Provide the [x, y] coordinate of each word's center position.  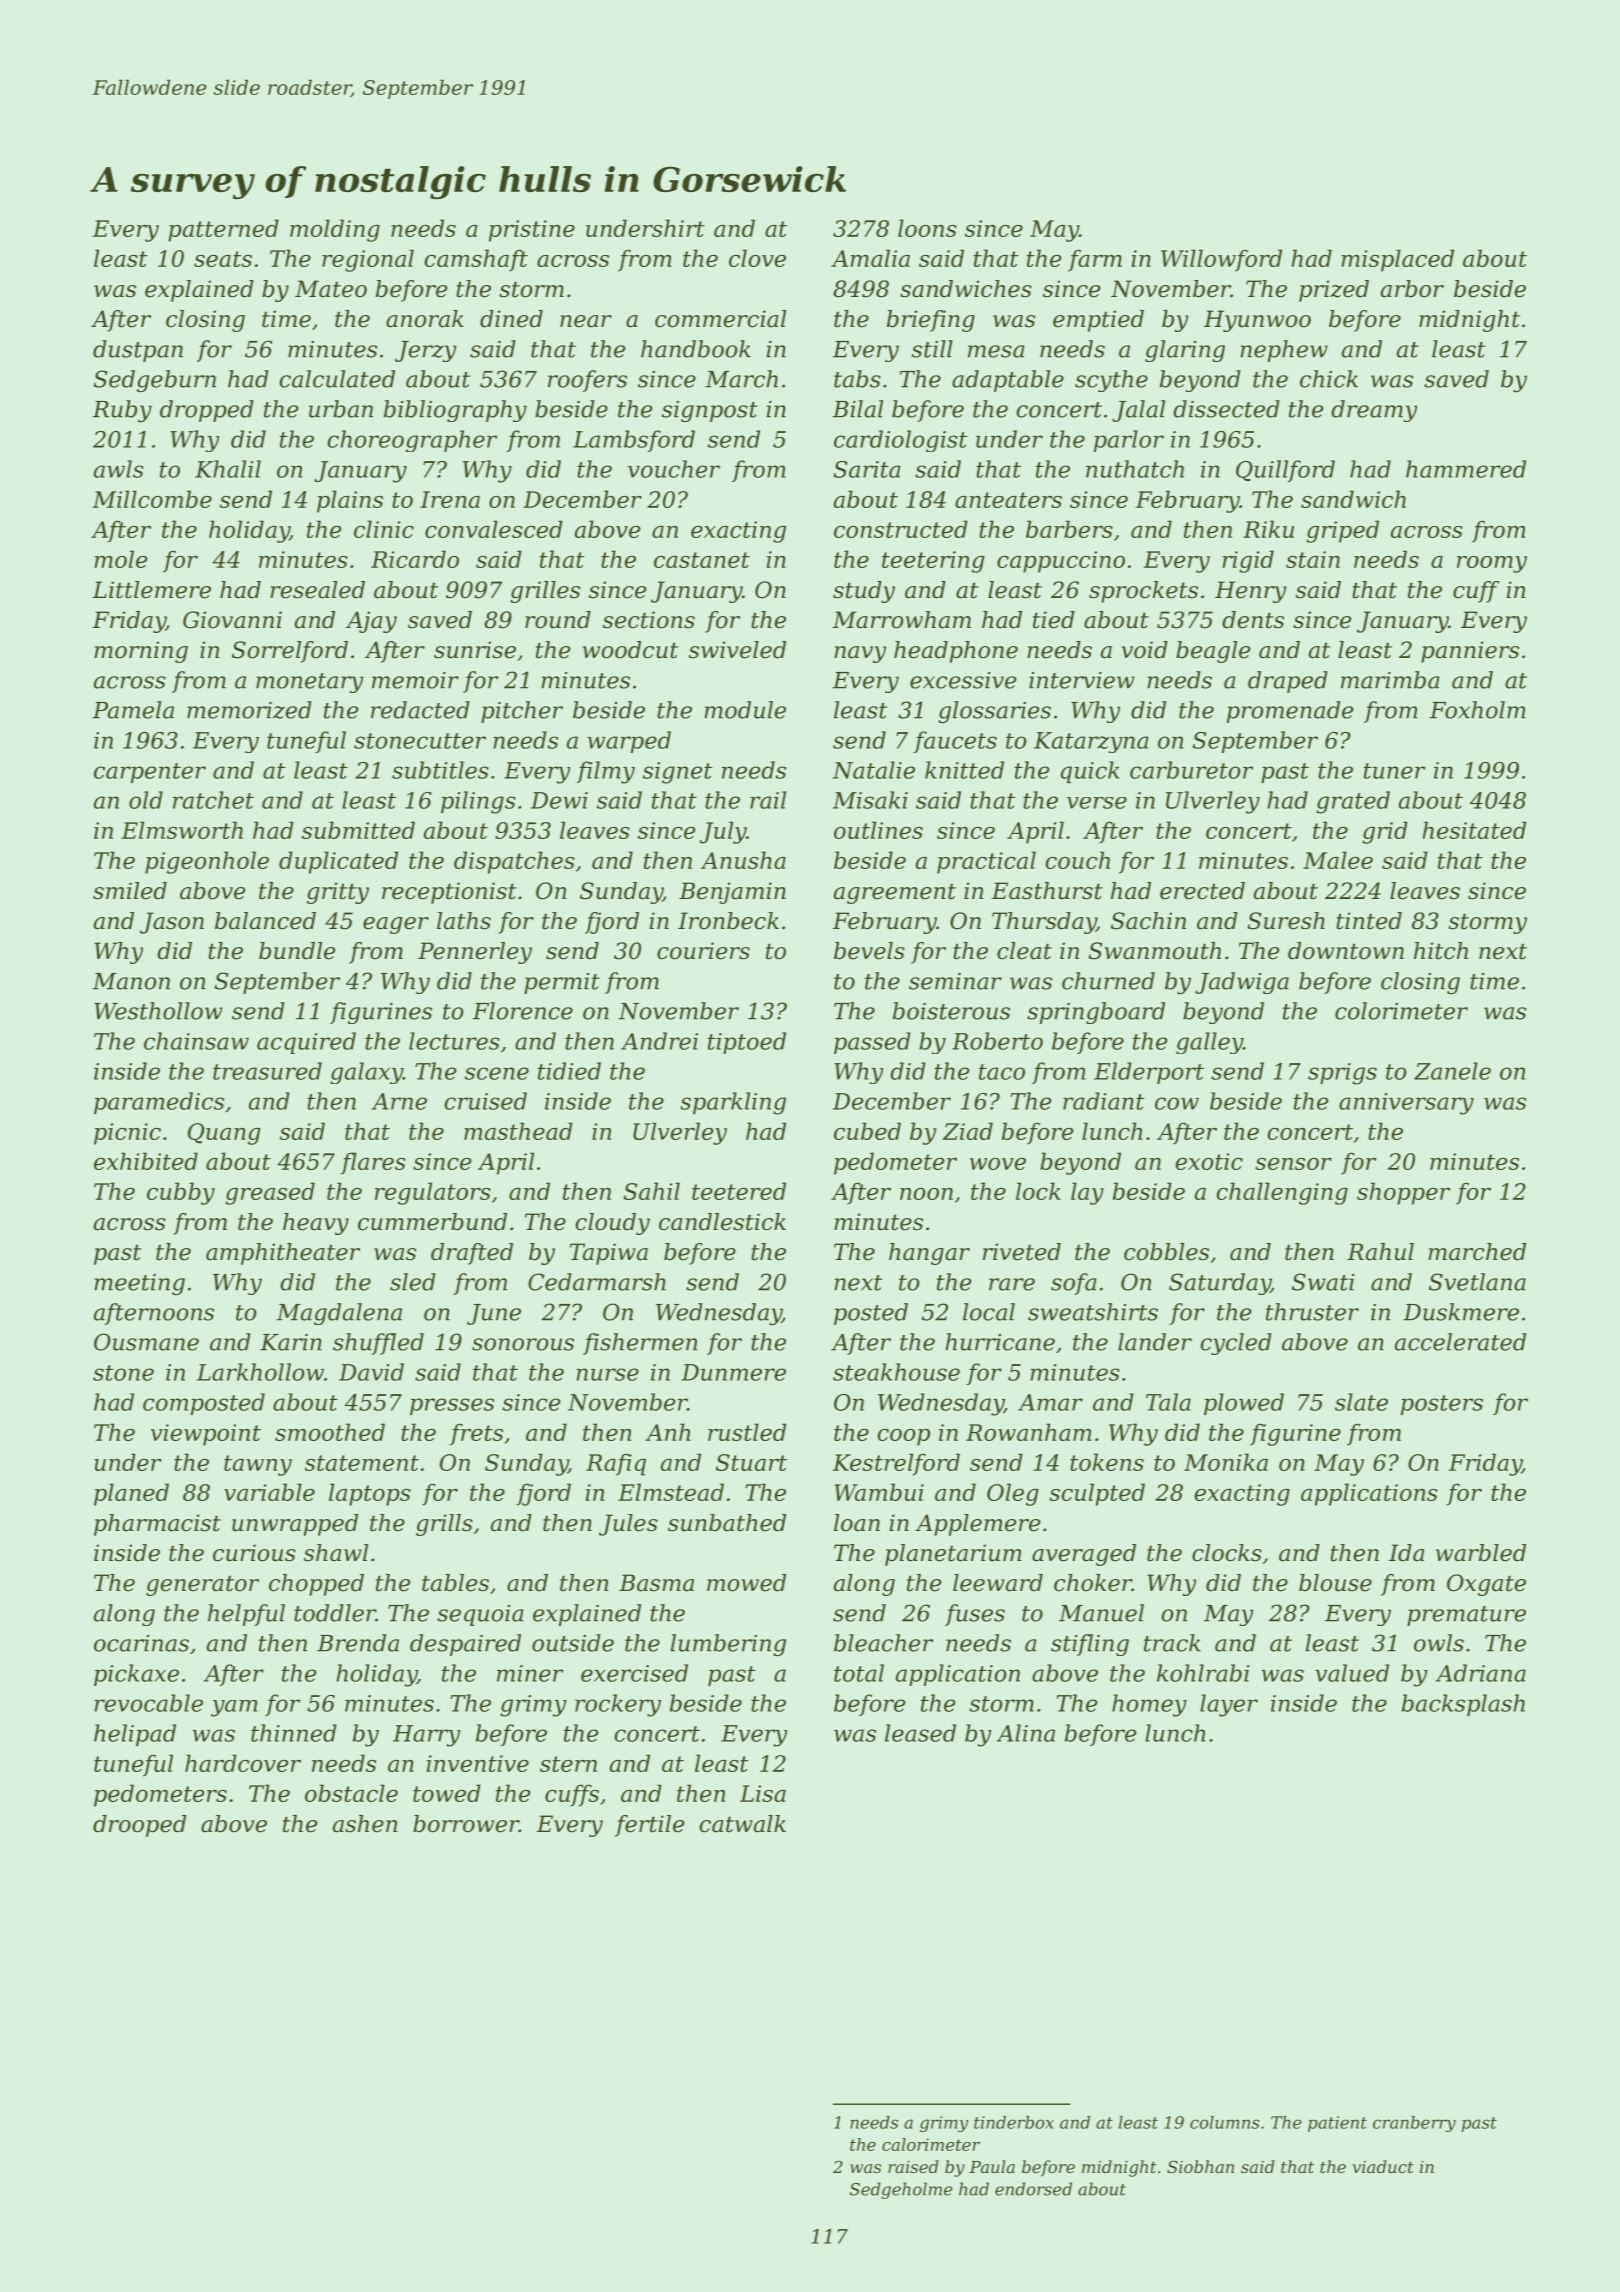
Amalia [870, 258]
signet [677, 773]
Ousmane [146, 1342]
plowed [1244, 1404]
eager [396, 925]
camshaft [476, 260]
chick [1329, 379]
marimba [1390, 680]
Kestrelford [896, 1464]
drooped [139, 1826]
